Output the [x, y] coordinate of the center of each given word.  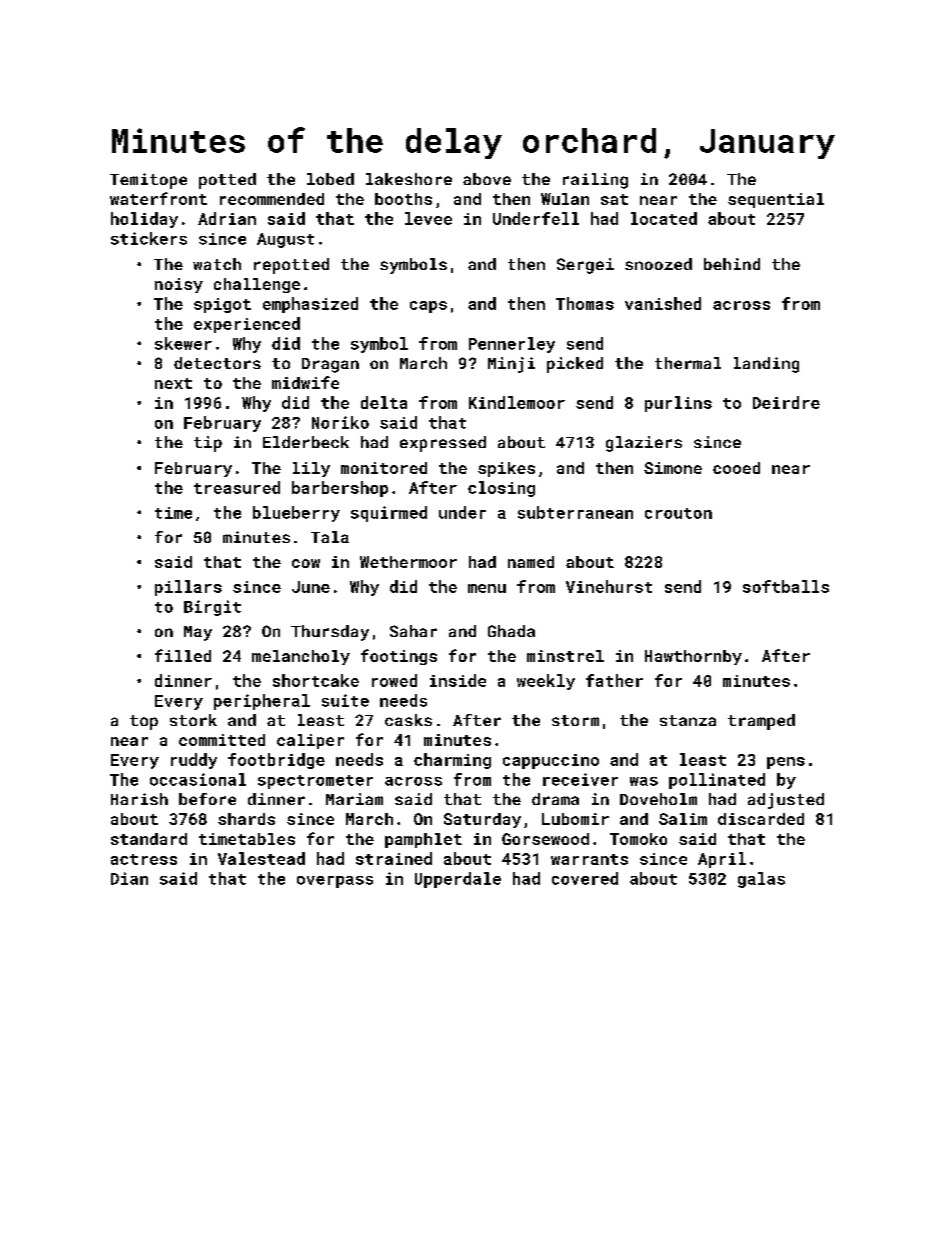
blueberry [296, 514]
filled [183, 655]
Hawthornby [693, 657]
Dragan [330, 365]
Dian [129, 878]
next [173, 383]
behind [732, 264]
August [285, 240]
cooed [736, 468]
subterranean [575, 512]
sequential [776, 200]
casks [408, 720]
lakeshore [409, 179]
